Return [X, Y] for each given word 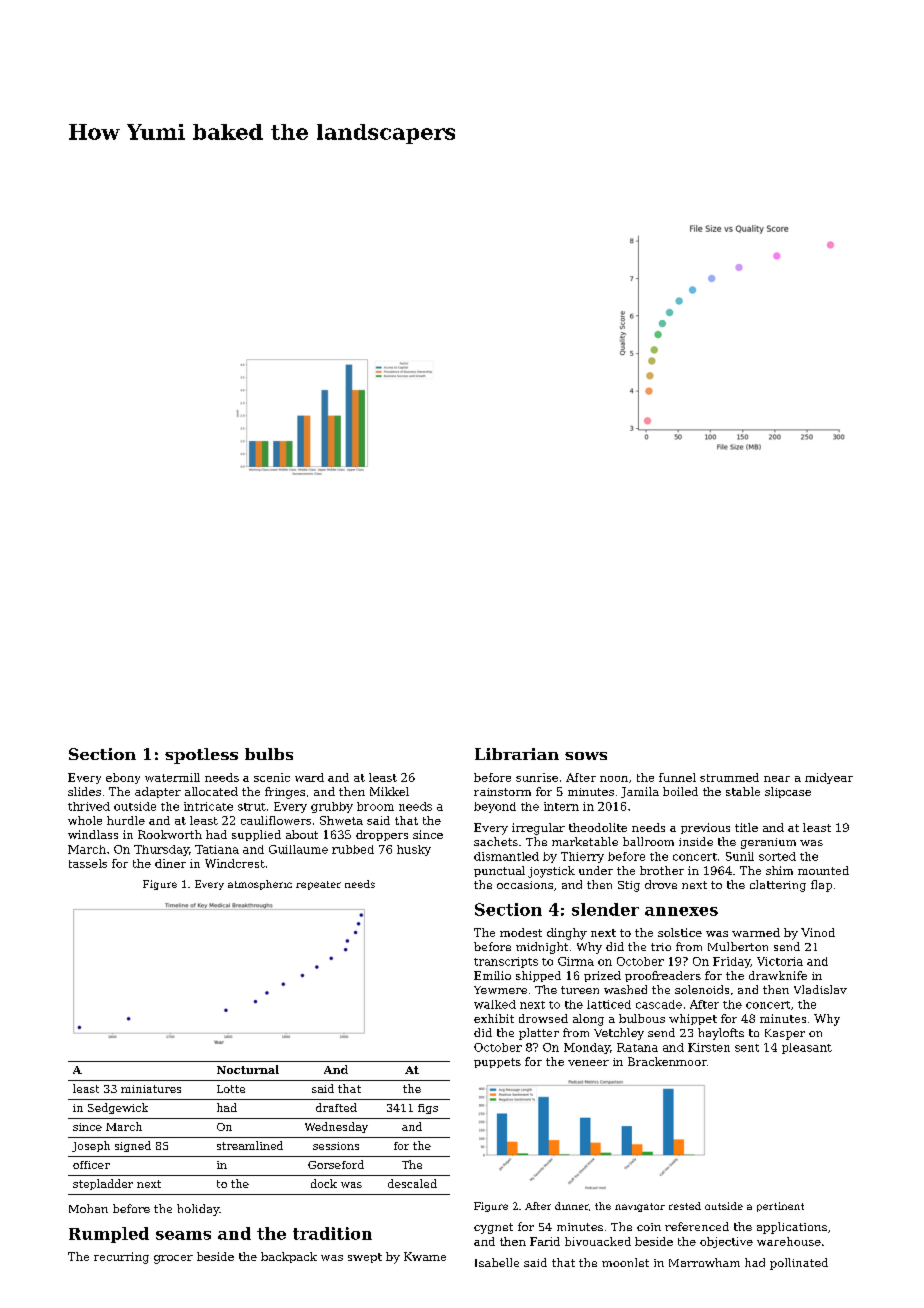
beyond [495, 807]
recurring [121, 1258]
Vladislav [820, 989]
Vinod [818, 932]
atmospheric [260, 885]
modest [521, 932]
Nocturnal [248, 1069]
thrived [89, 806]
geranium [768, 843]
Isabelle [497, 1262]
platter [539, 1034]
